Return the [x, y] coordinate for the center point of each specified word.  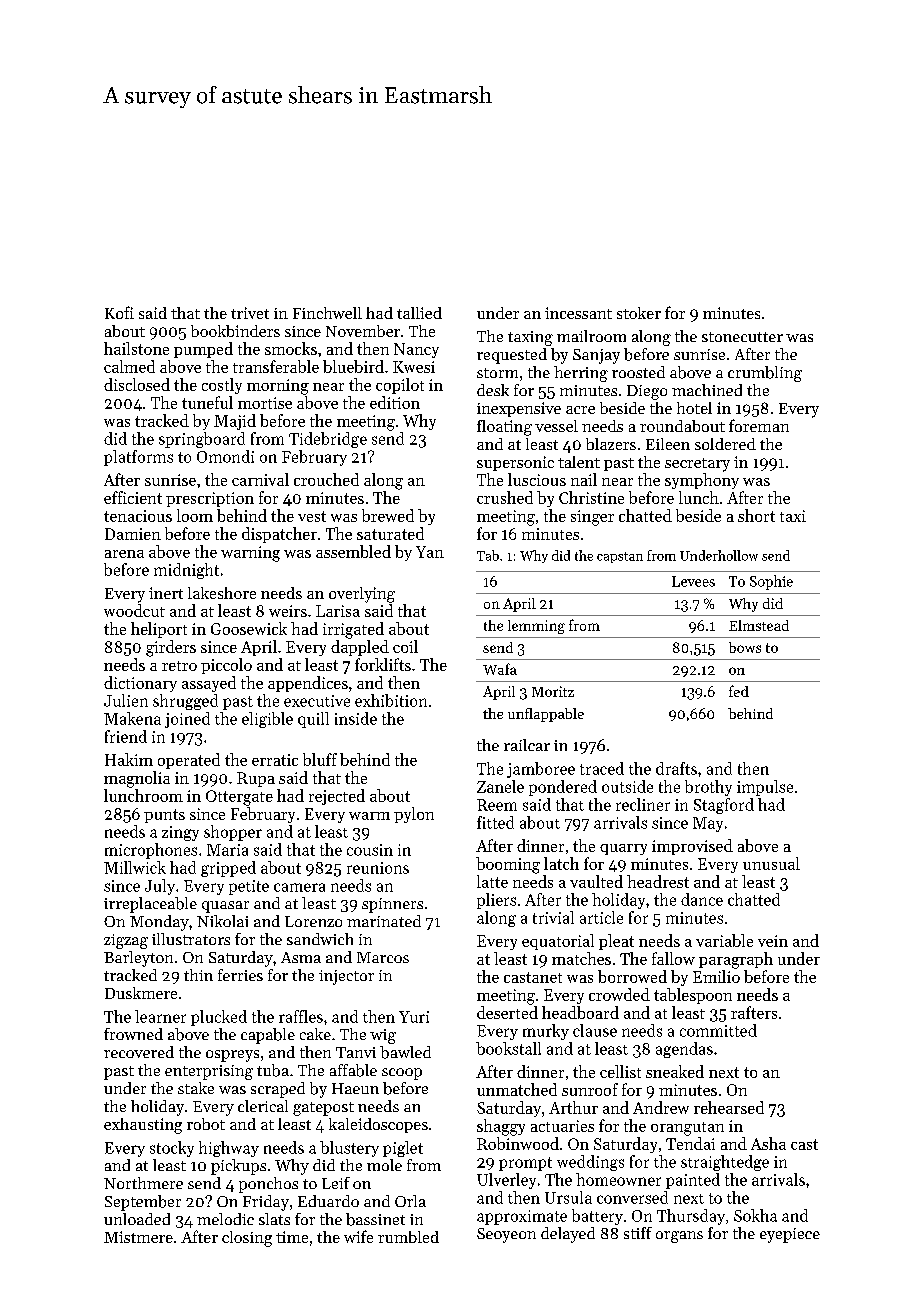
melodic [225, 1219]
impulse [765, 788]
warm [369, 816]
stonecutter [742, 337]
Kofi [119, 312]
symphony [702, 481]
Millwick [135, 867]
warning [250, 554]
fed [739, 691]
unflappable [546, 715]
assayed [209, 684]
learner [160, 1016]
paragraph [736, 960]
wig [383, 1036]
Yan [430, 552]
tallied [419, 313]
